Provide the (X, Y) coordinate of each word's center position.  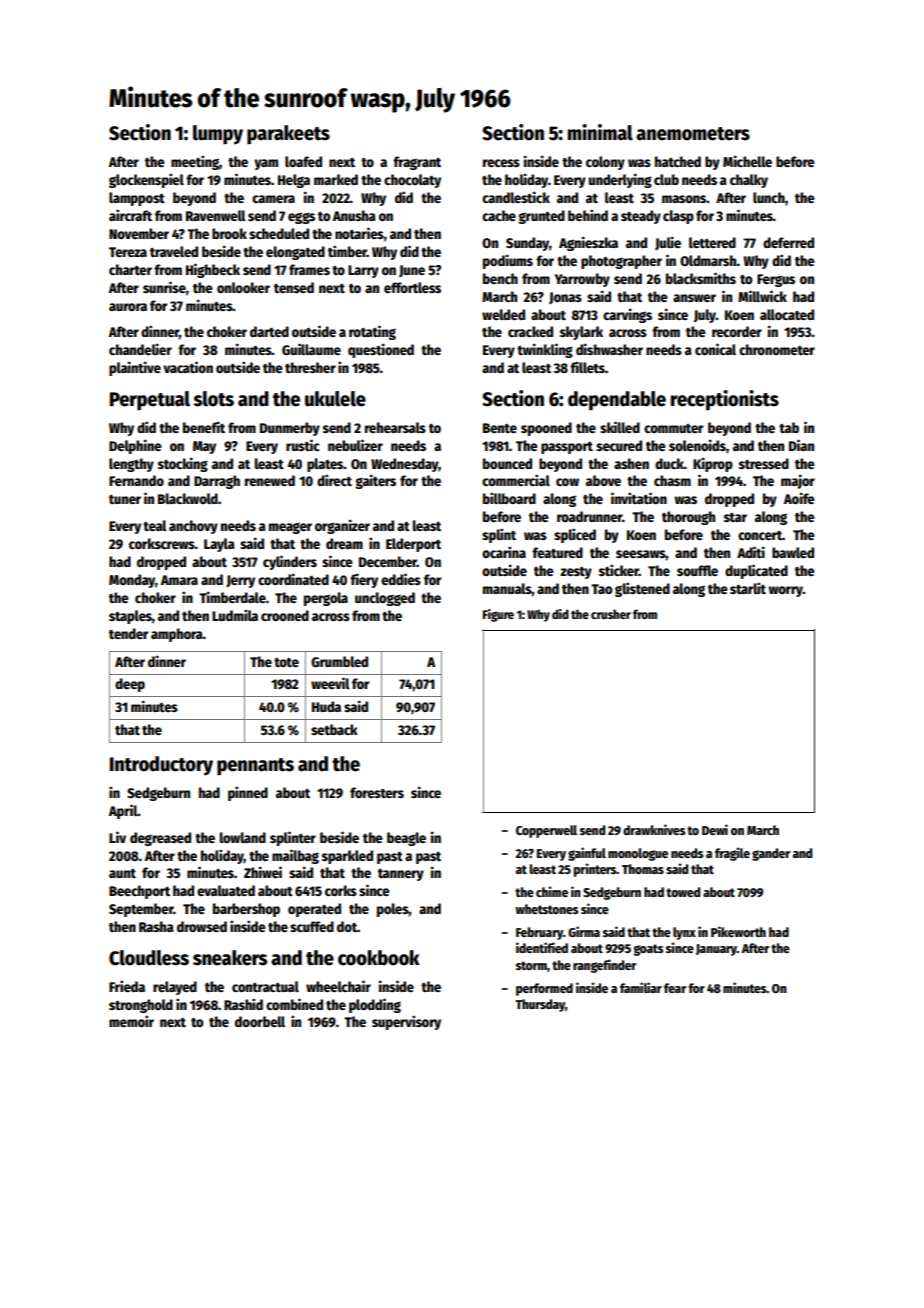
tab (789, 427)
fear (675, 988)
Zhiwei (263, 872)
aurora (128, 307)
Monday (132, 581)
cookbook (379, 958)
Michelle (747, 161)
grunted (541, 217)
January (716, 950)
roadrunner (589, 516)
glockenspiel (146, 180)
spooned (546, 429)
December (388, 561)
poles (393, 910)
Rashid (243, 1004)
